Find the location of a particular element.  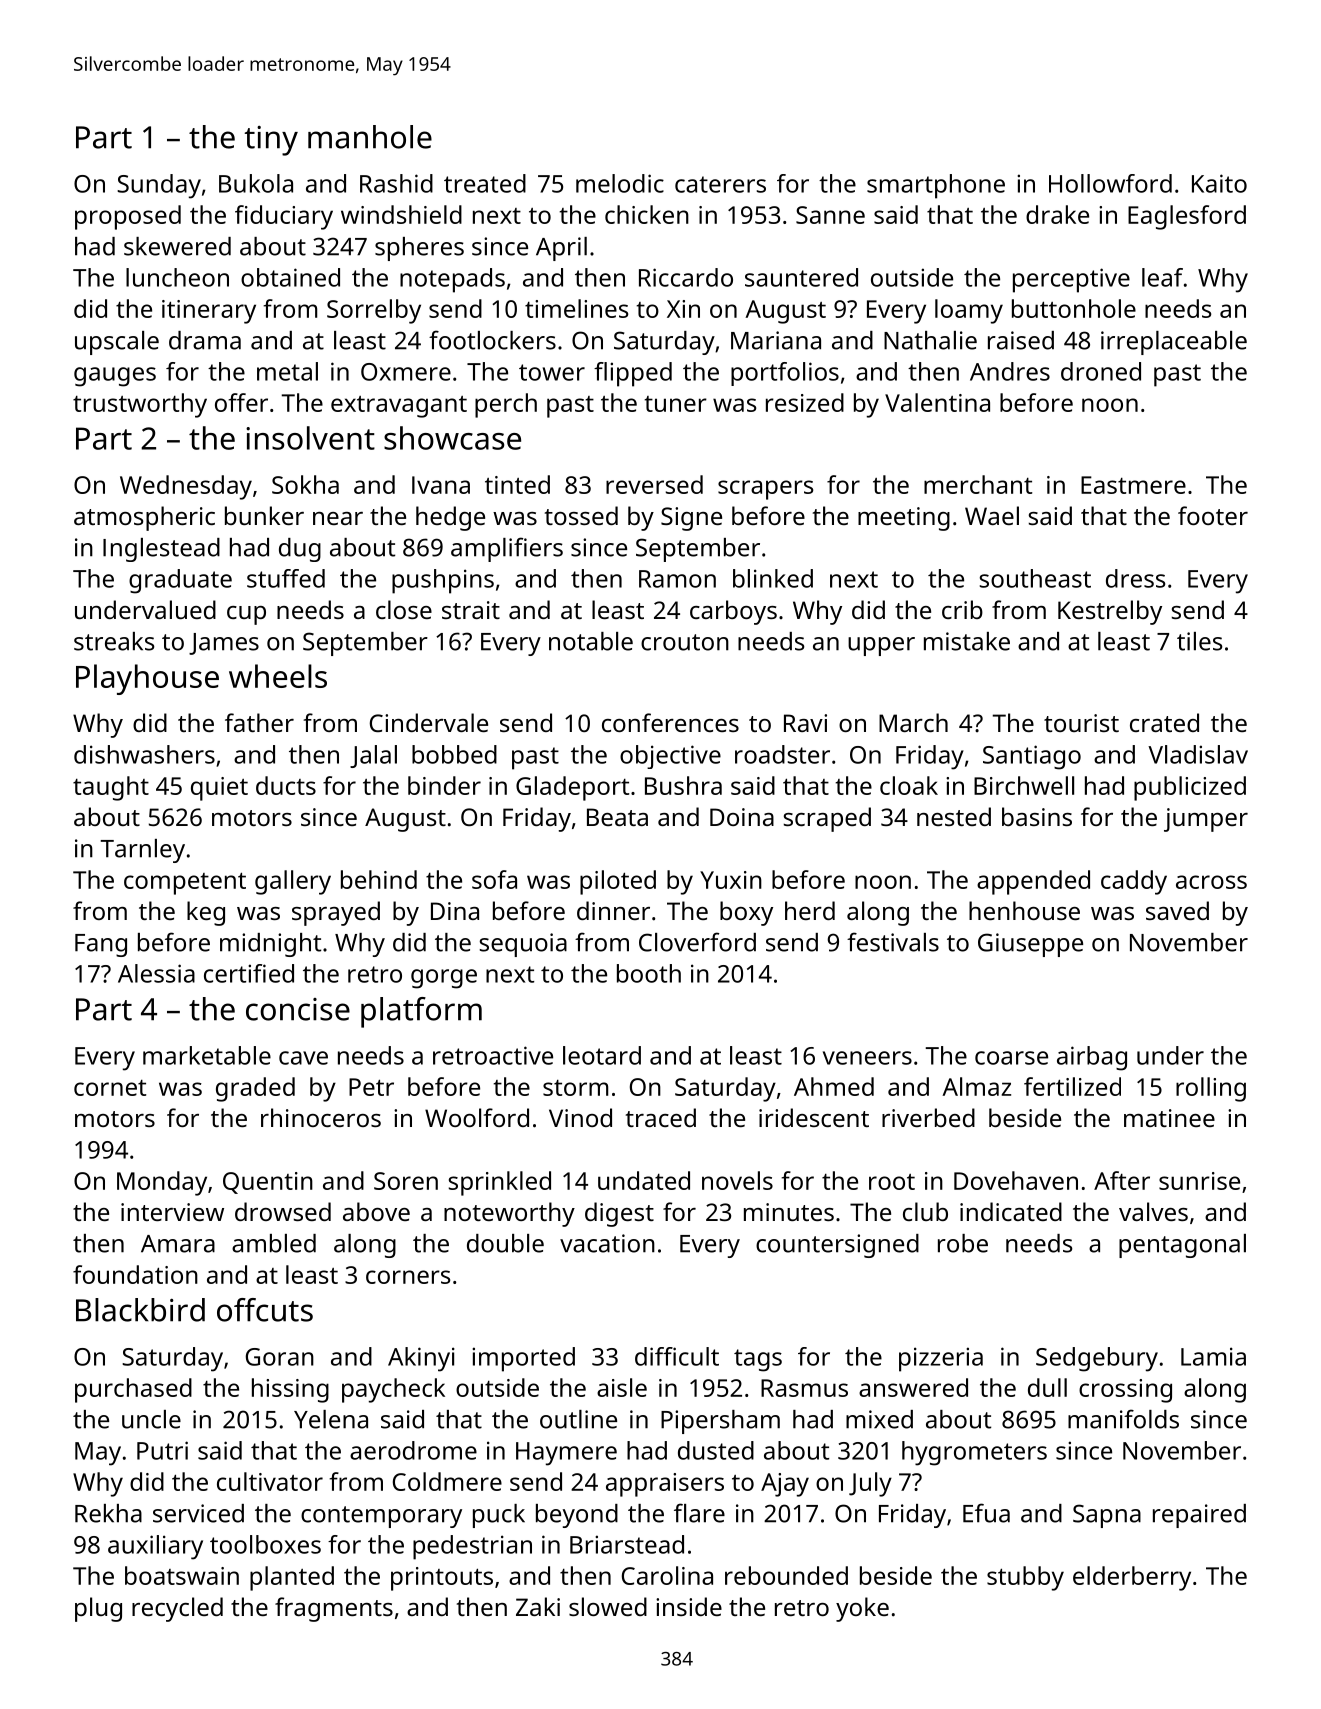

Playhouse is located at coordinates (147, 679).
